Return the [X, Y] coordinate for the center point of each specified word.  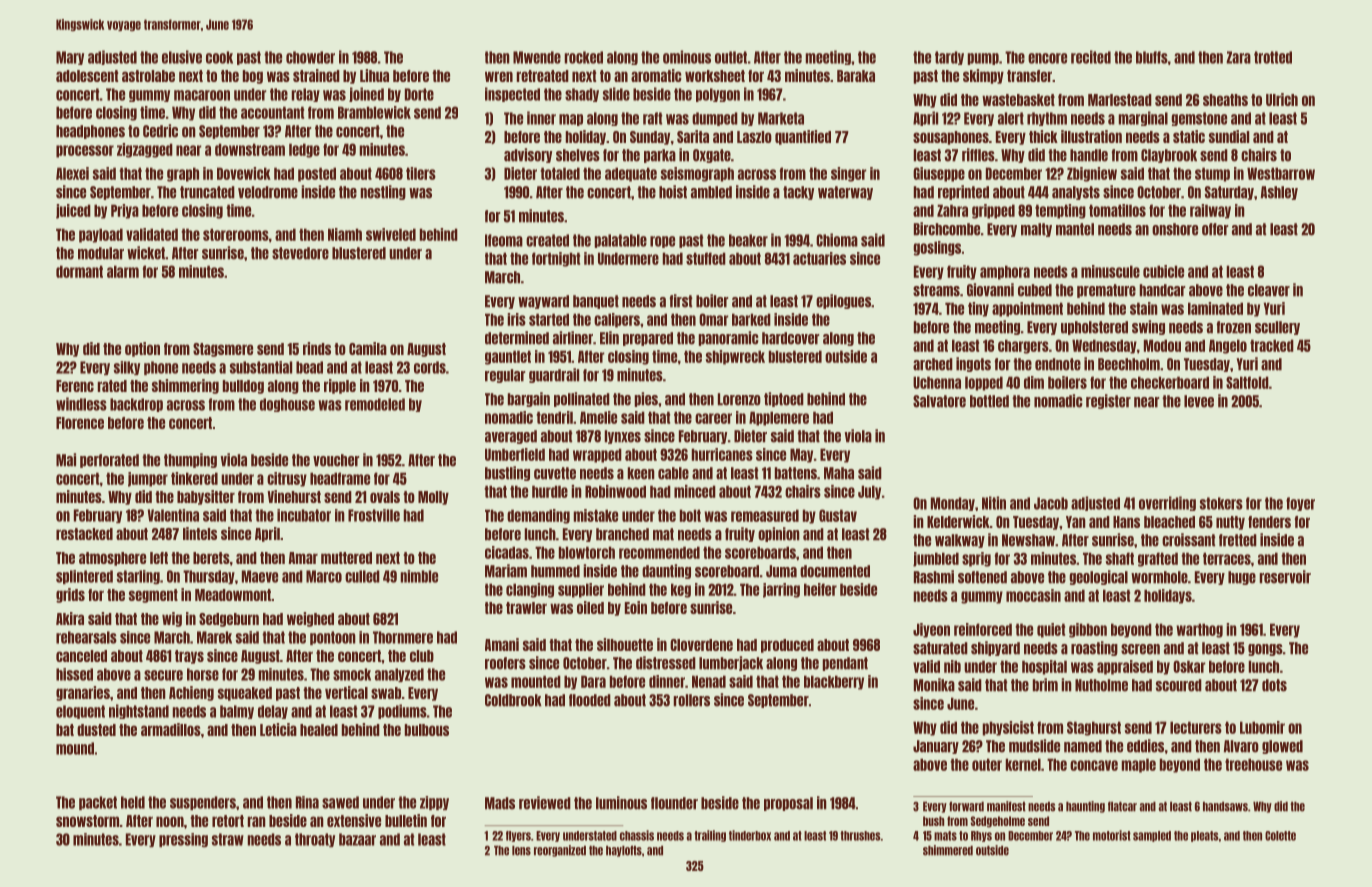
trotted [1273, 57]
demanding [538, 516]
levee [1199, 401]
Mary [70, 58]
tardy [949, 58]
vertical [346, 692]
